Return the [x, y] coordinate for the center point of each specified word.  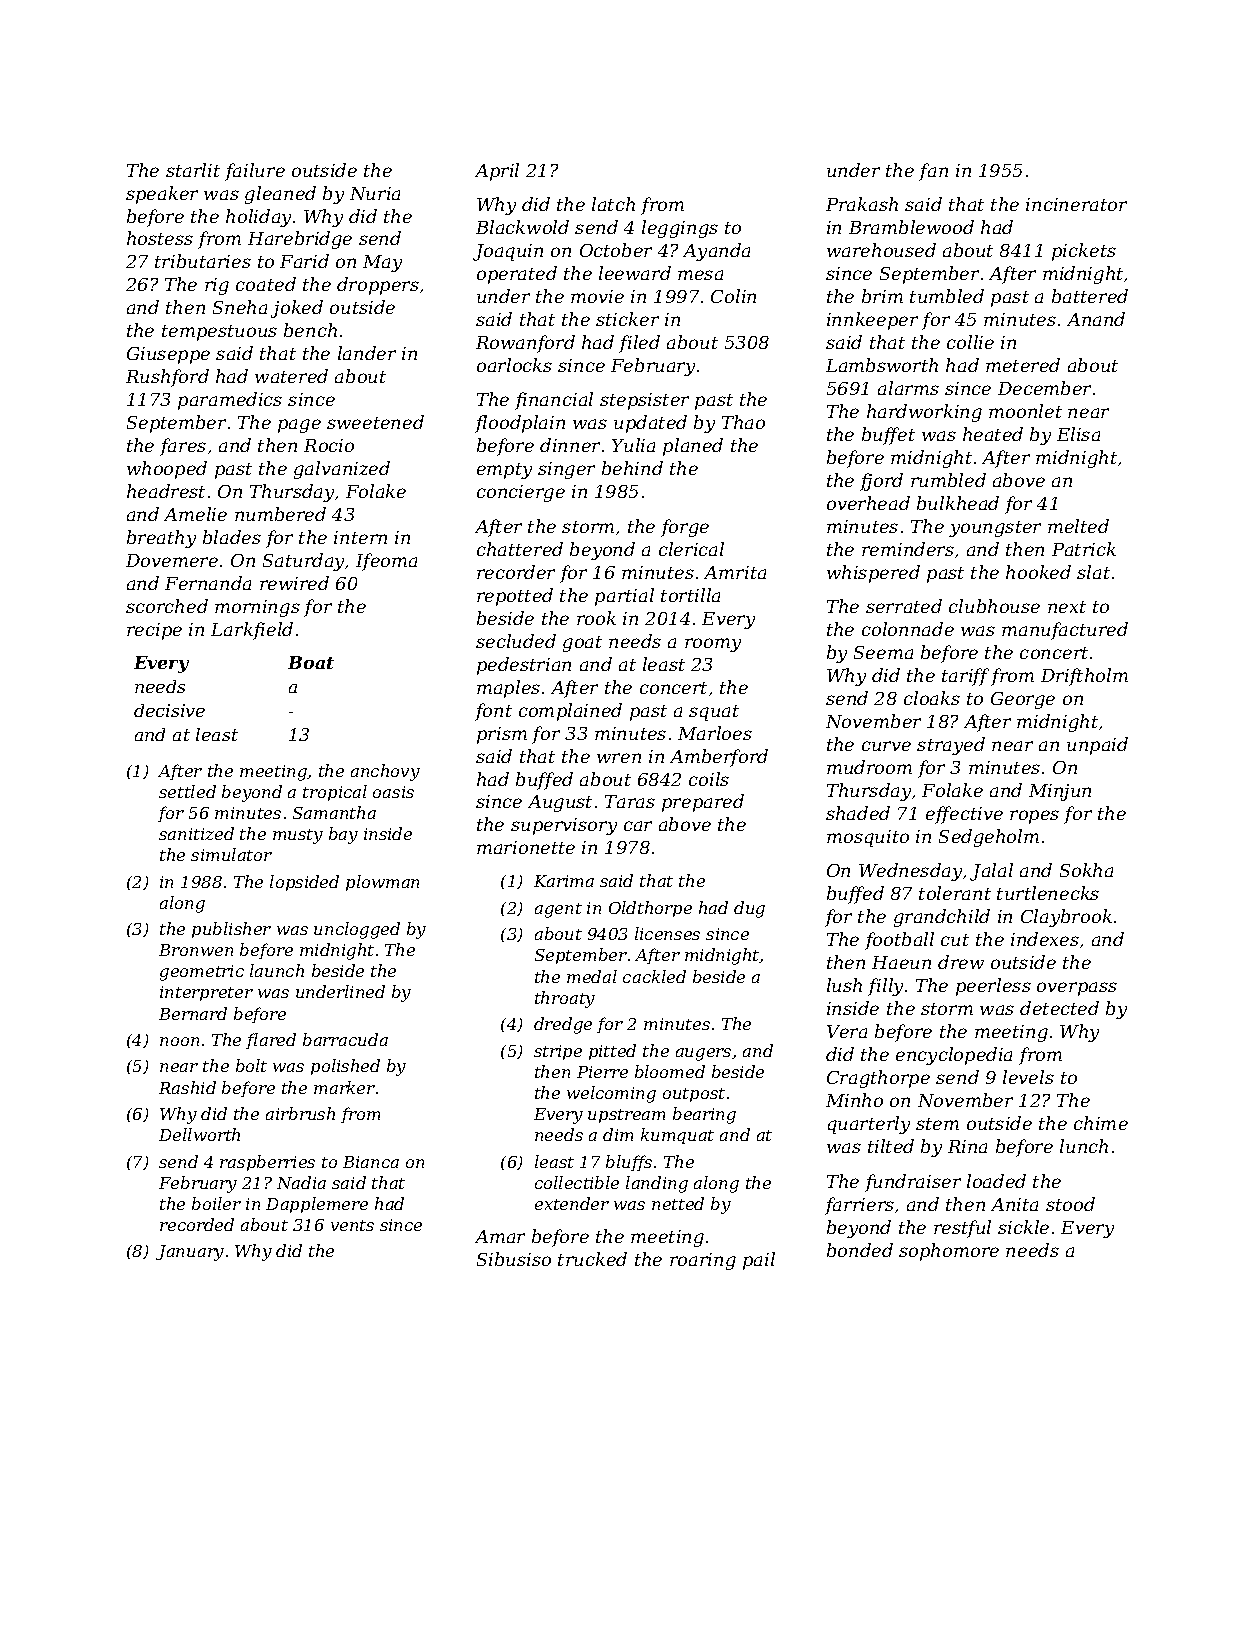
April [497, 172]
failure [255, 172]
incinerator [1076, 204]
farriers [859, 1206]
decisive [169, 710]
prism [502, 735]
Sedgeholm [989, 838]
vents [352, 1225]
